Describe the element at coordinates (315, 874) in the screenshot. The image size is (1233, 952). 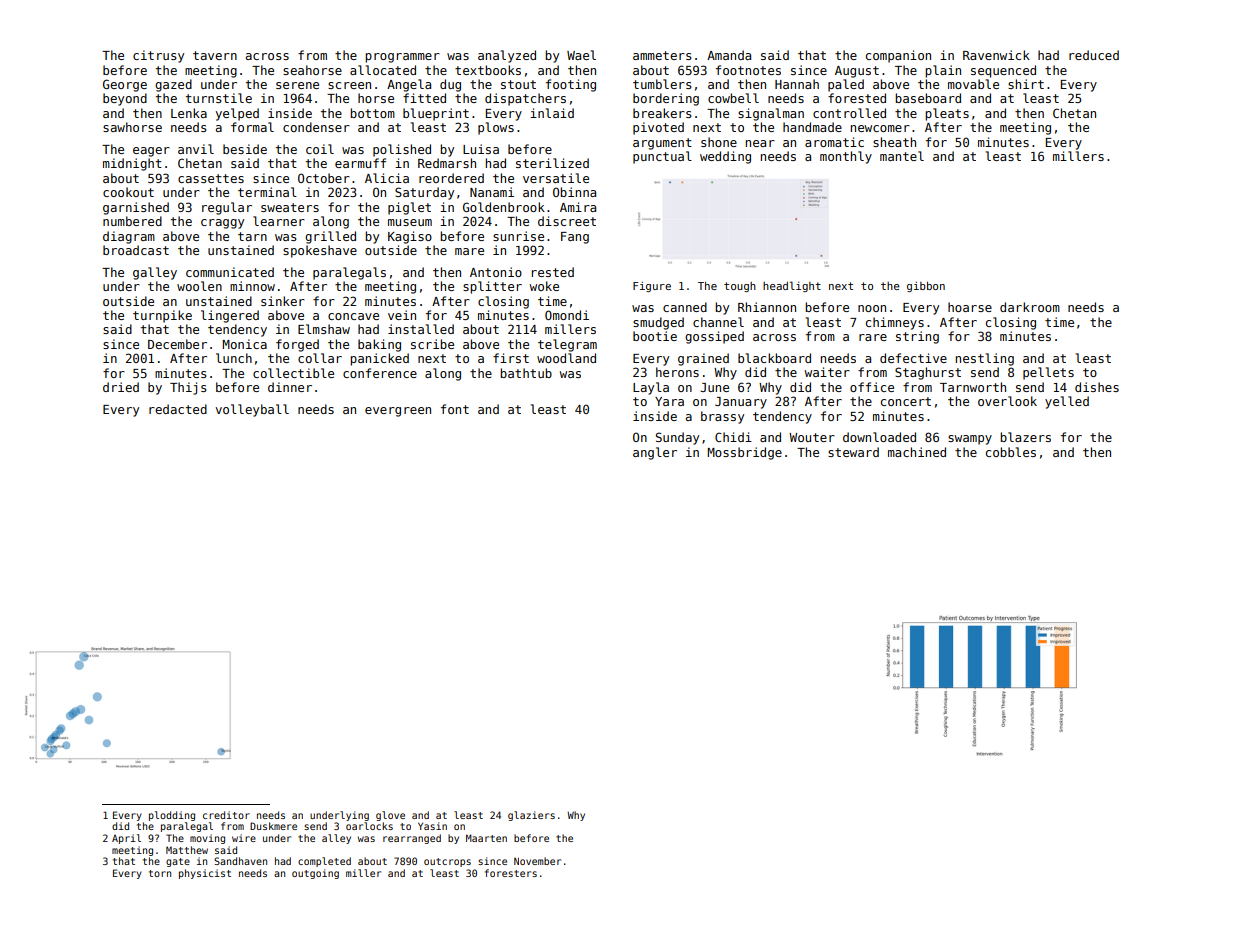
I see `outgoing` at that location.
